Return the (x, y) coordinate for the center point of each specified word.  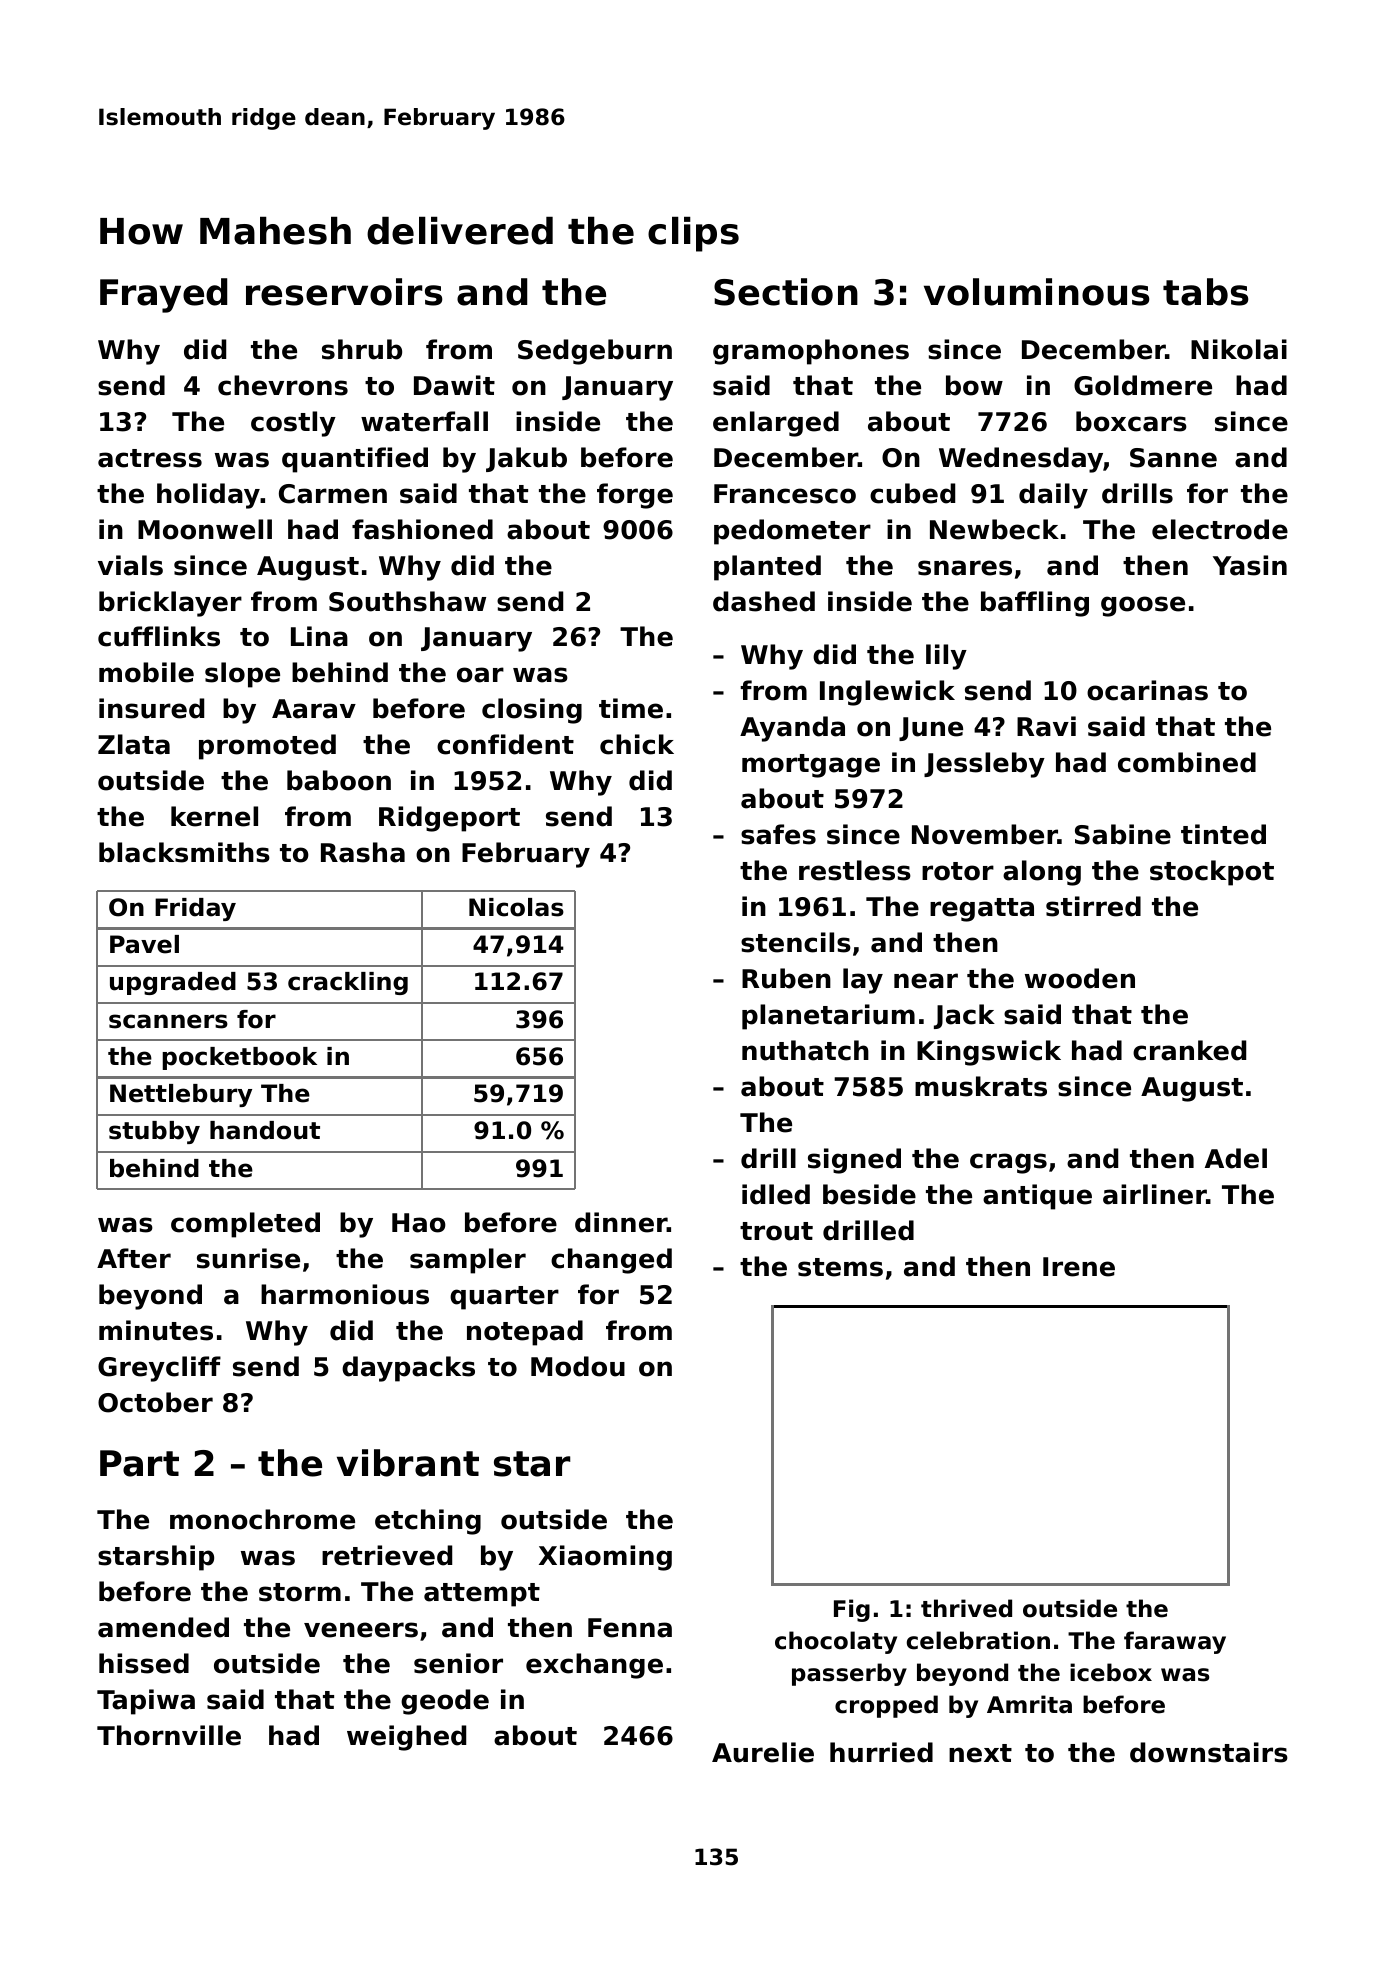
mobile (146, 672)
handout (265, 1130)
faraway (1175, 1642)
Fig (852, 1610)
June (931, 729)
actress (150, 458)
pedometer (792, 532)
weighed (406, 1738)
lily (946, 657)
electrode (1220, 529)
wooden (1080, 978)
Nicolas (516, 907)
